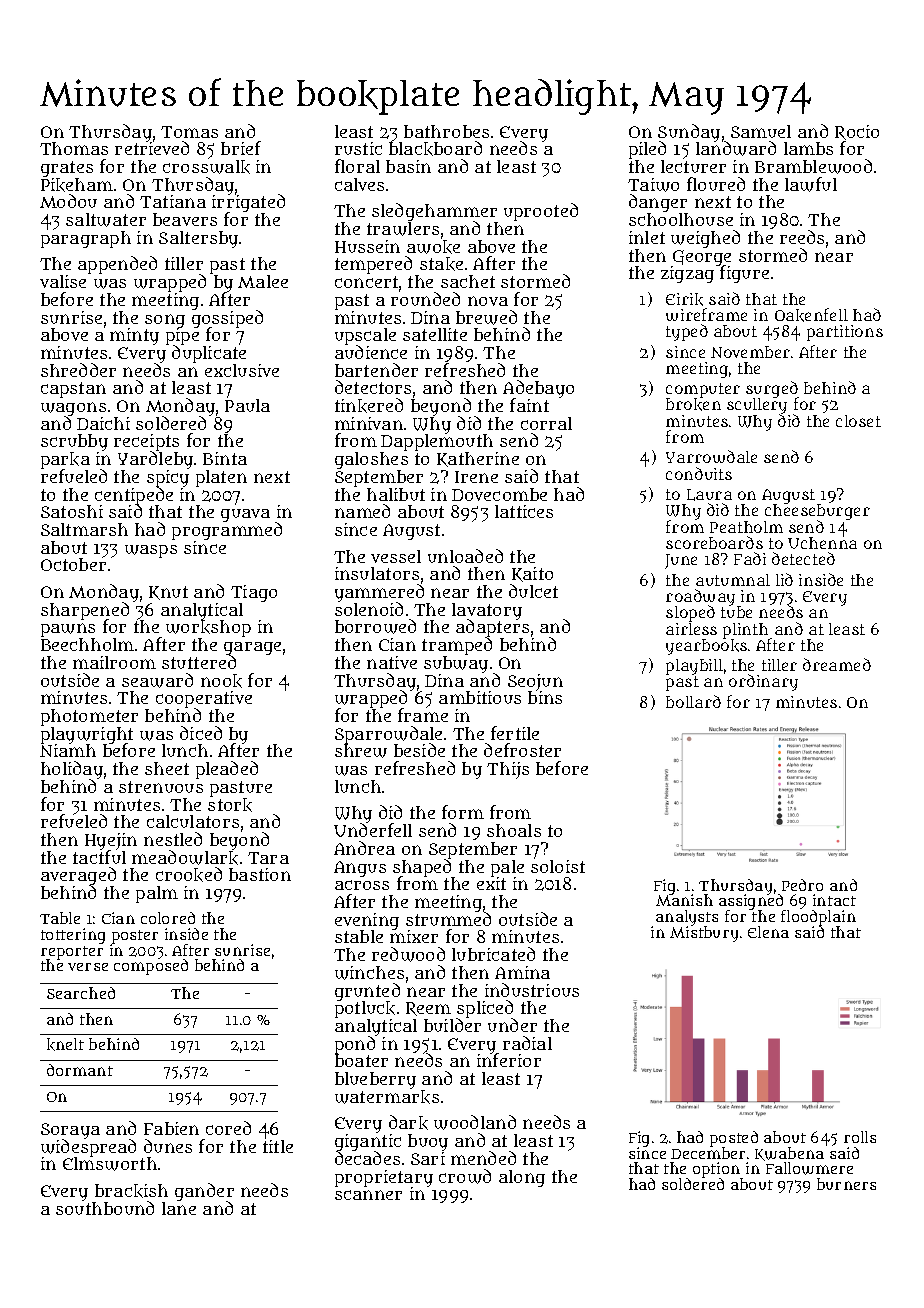 This screenshot has height=1308, width=924. What do you see at coordinates (242, 370) in the screenshot?
I see `exclusive` at bounding box center [242, 370].
